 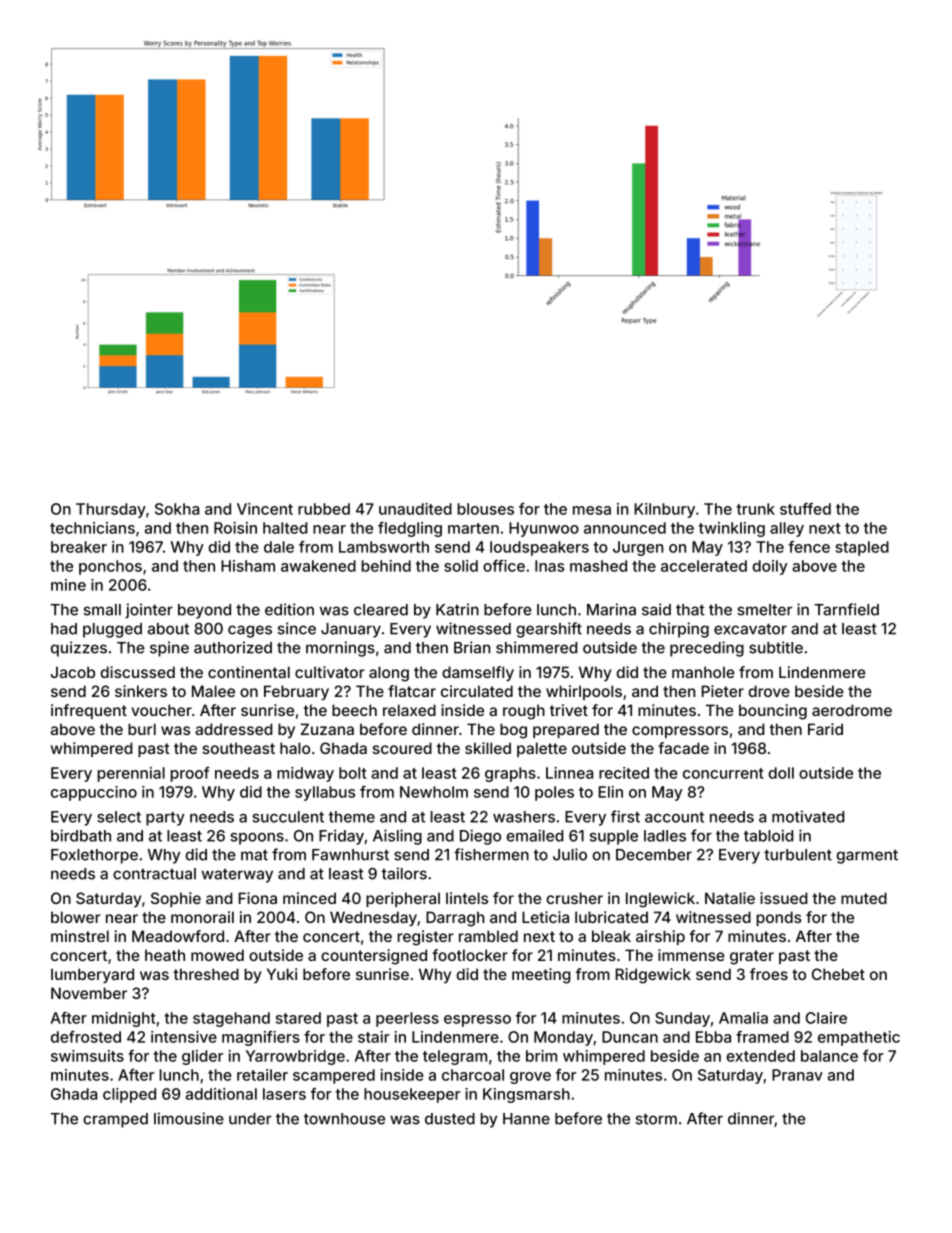 What do you see at coordinates (864, 898) in the document?
I see `muted` at bounding box center [864, 898].
